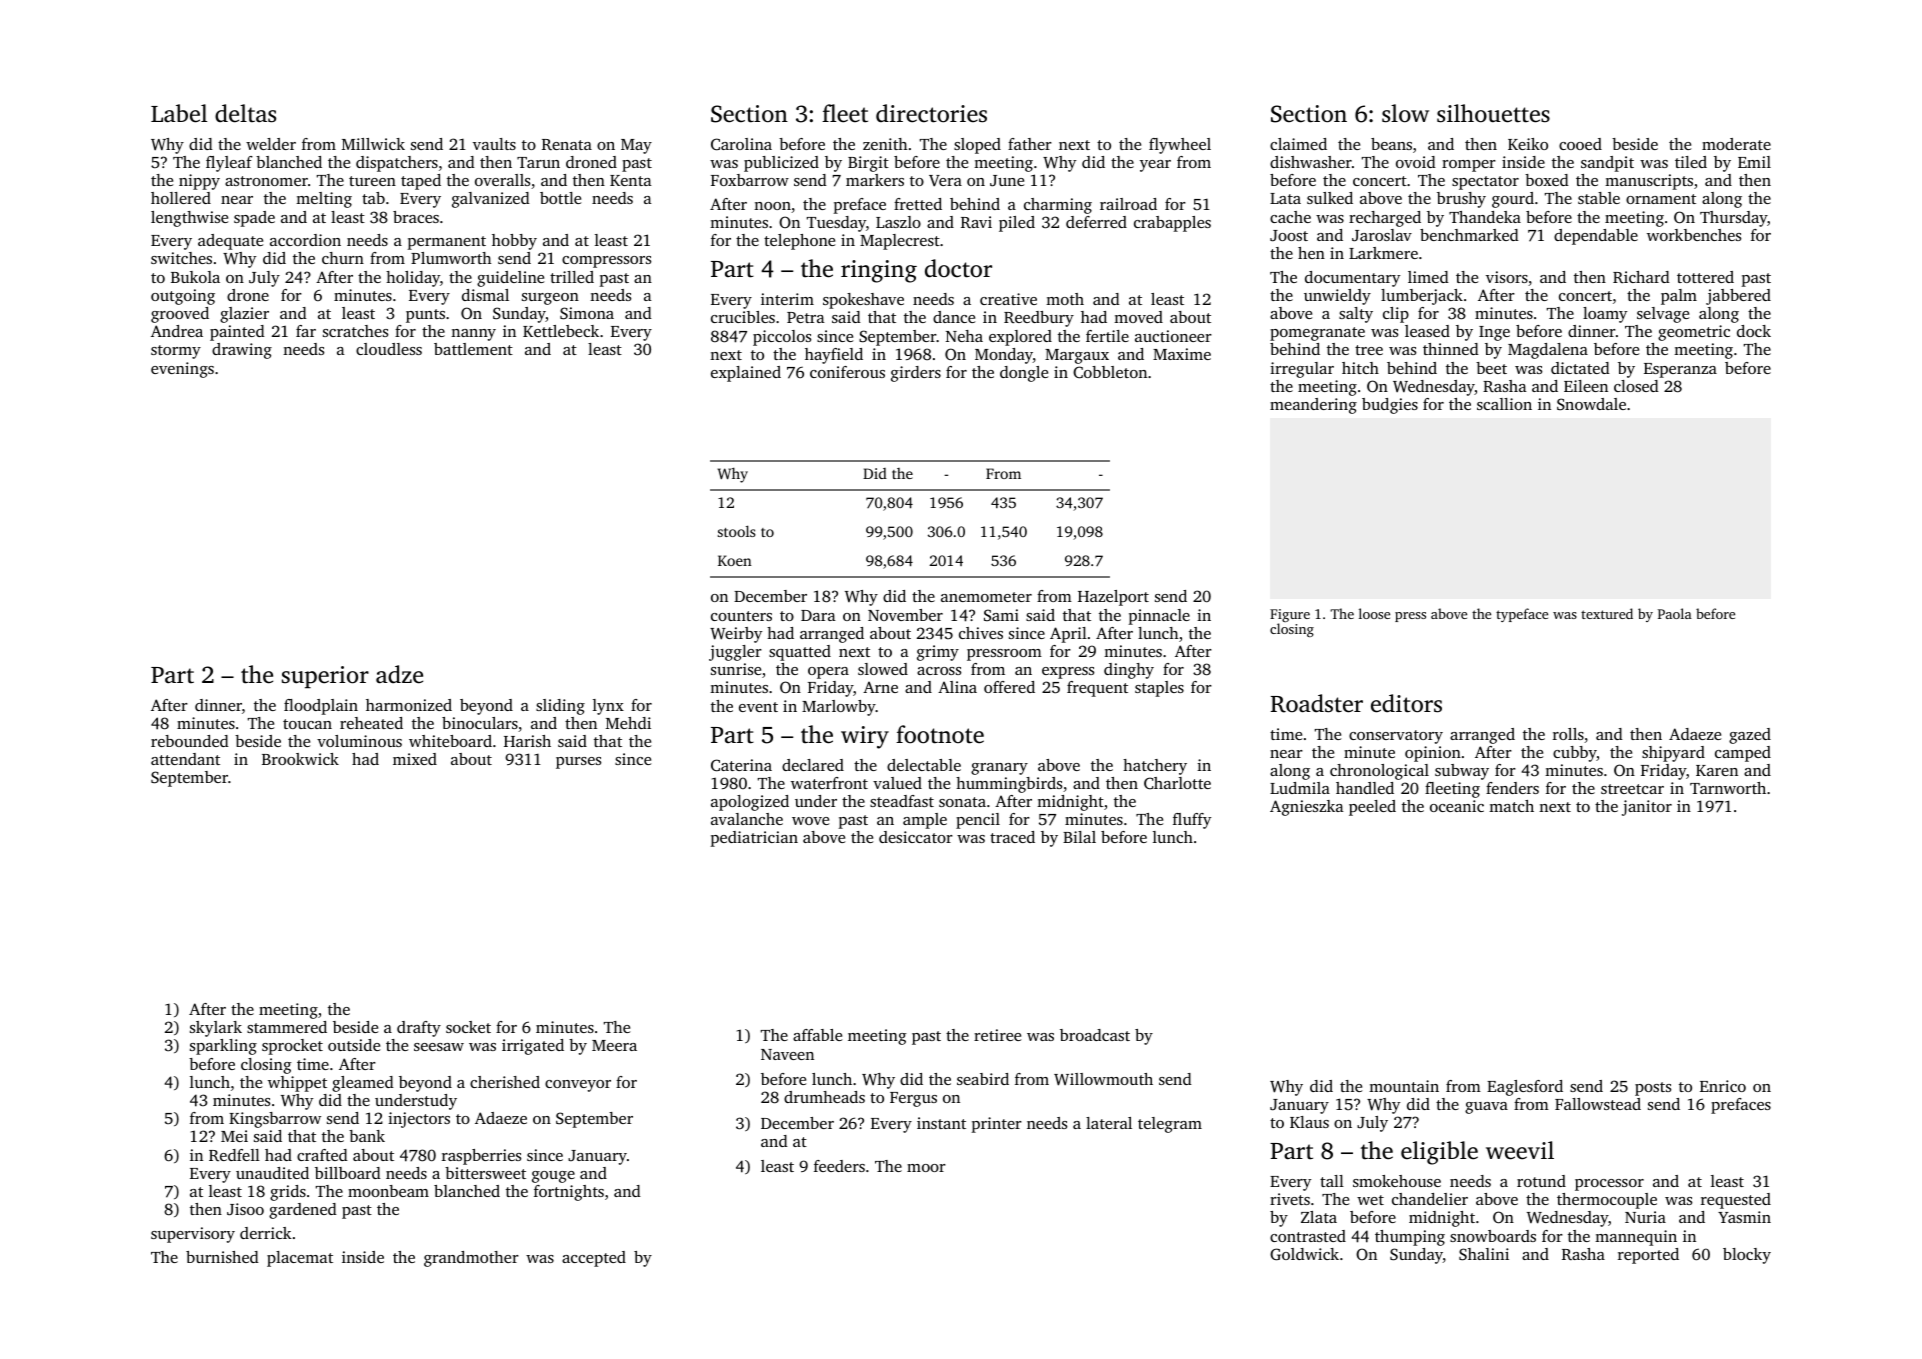 This screenshot has width=1922, height=1359. What do you see at coordinates (297, 1084) in the screenshot?
I see `whippet` at bounding box center [297, 1084].
